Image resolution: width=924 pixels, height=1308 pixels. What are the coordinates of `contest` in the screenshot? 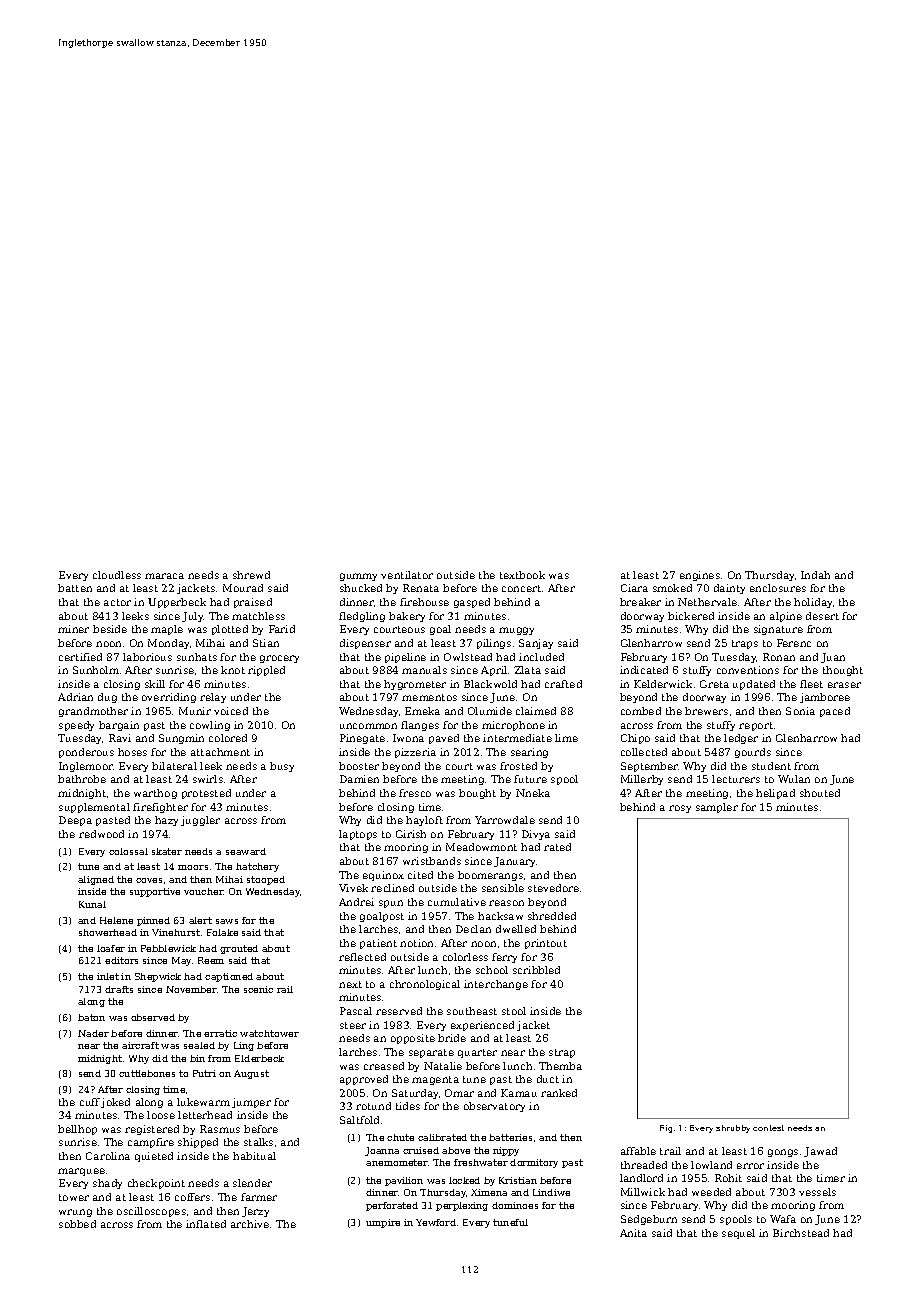 It's located at (768, 1128).
